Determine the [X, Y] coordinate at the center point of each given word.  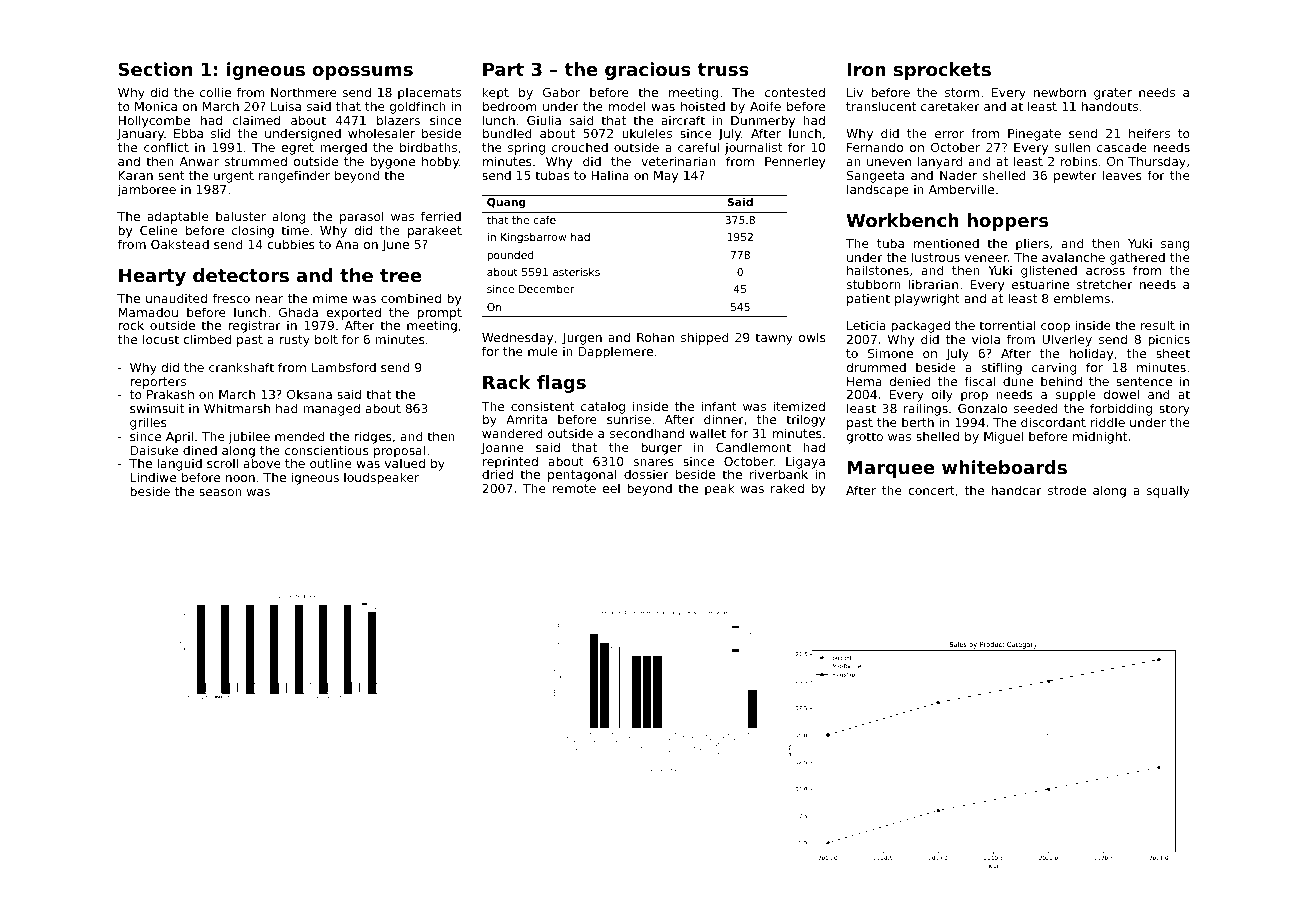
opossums [363, 73]
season [220, 492]
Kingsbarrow [533, 238]
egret [297, 149]
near [269, 299]
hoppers [1008, 222]
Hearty [152, 277]
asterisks [576, 272]
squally [1168, 491]
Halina [610, 175]
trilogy [806, 420]
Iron [866, 69]
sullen [1072, 147]
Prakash [170, 394]
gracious [648, 71]
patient [868, 299]
